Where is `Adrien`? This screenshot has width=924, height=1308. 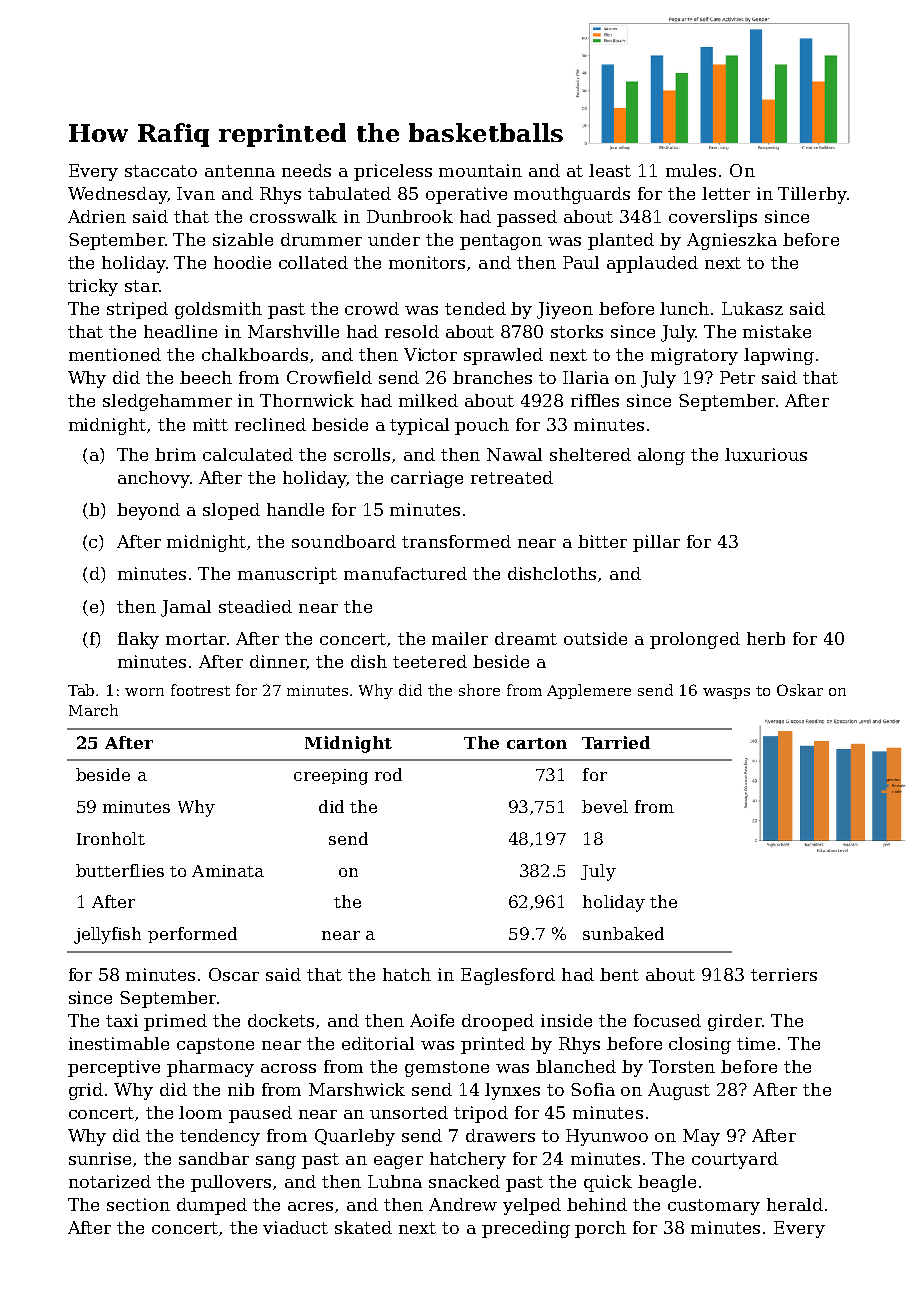 Adrien is located at coordinates (97, 216).
